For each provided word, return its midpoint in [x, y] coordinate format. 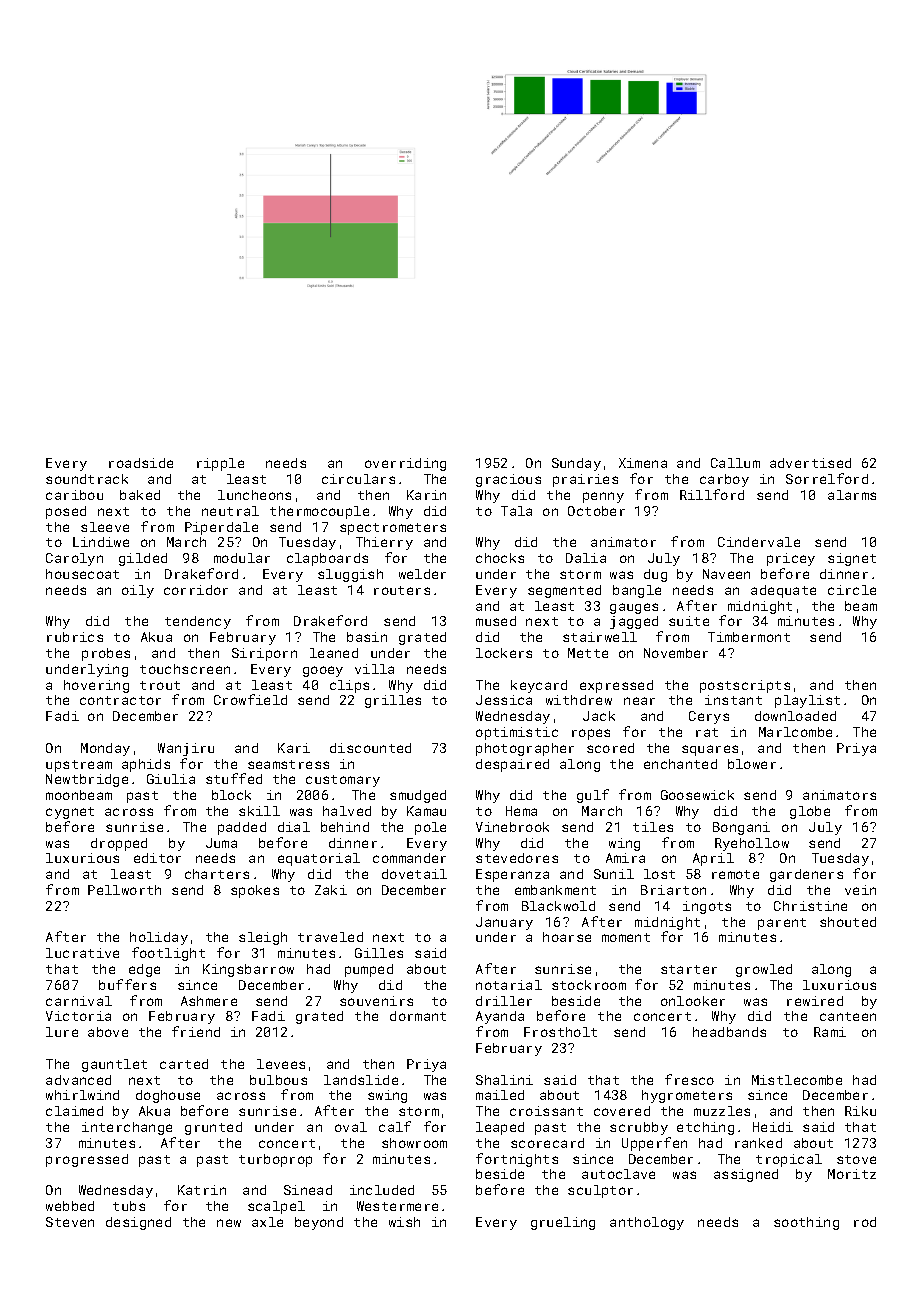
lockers [504, 653]
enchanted [680, 764]
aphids [146, 765]
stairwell [600, 637]
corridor [196, 590]
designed [138, 1223]
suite [689, 621]
